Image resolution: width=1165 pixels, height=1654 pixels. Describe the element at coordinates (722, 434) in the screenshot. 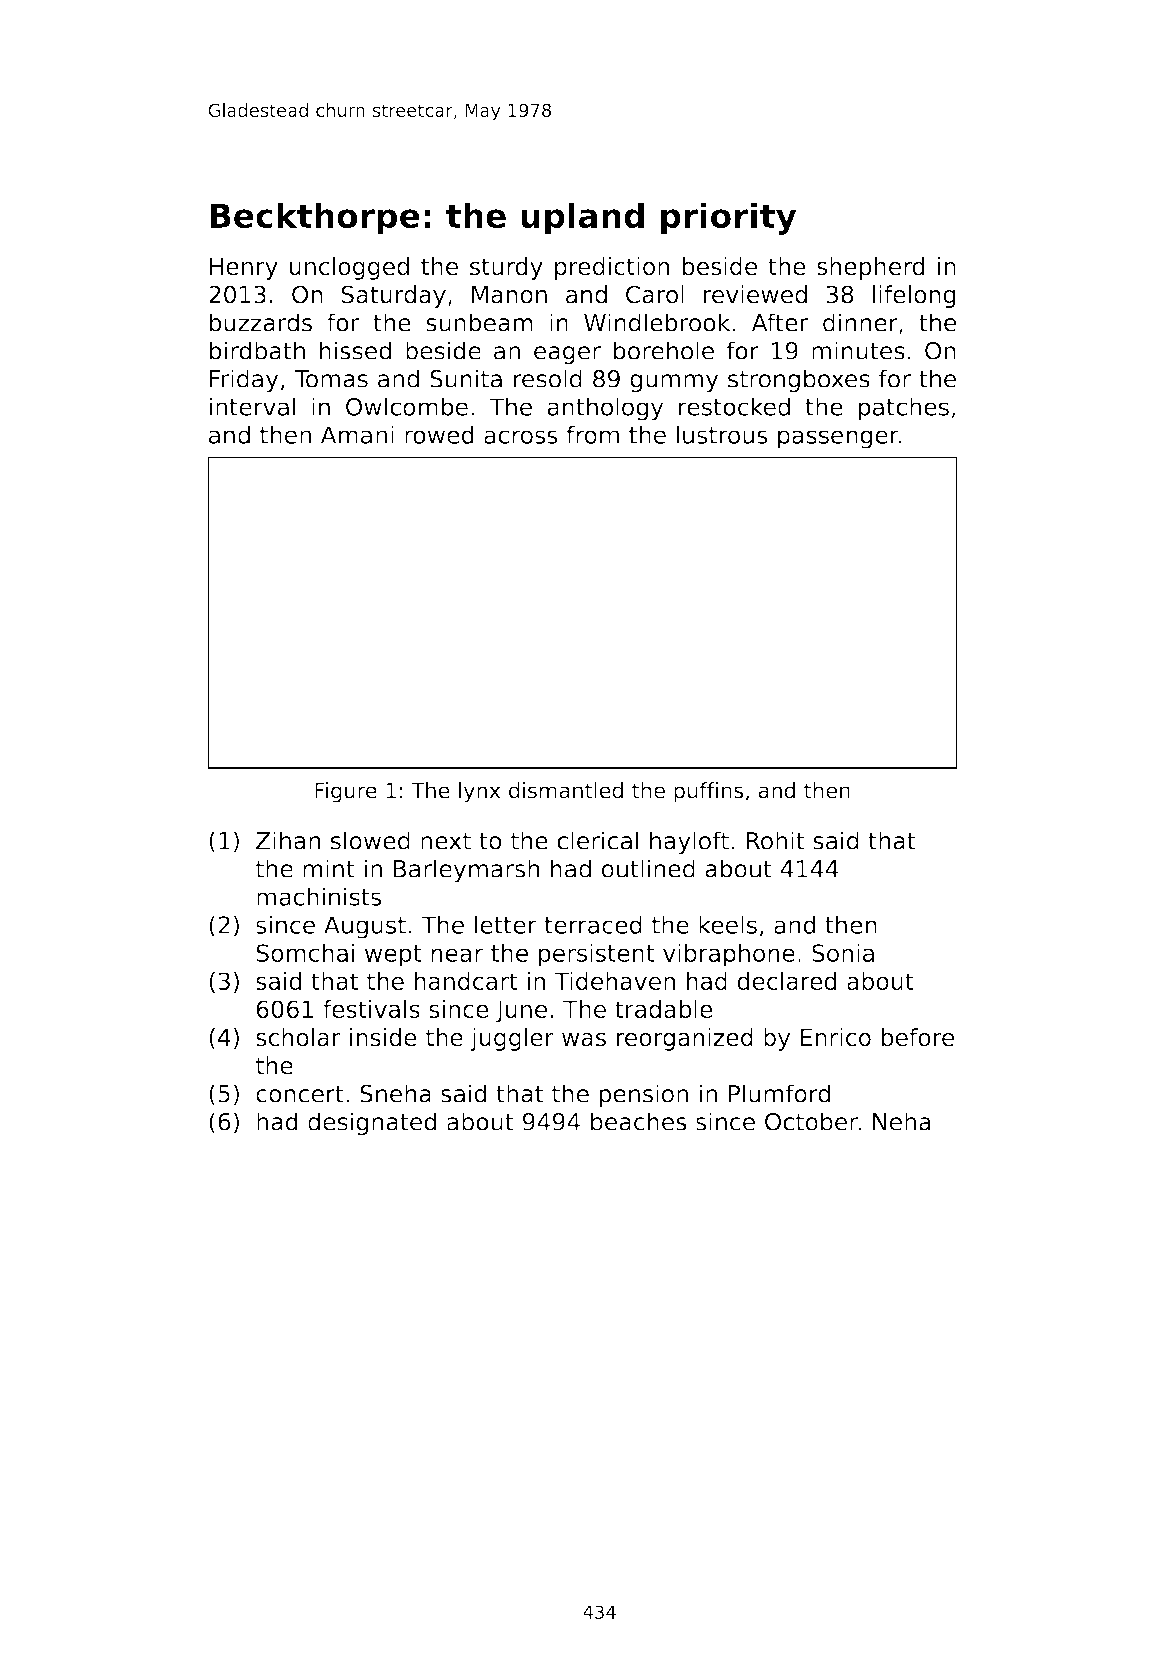

I see `lustrous` at that location.
